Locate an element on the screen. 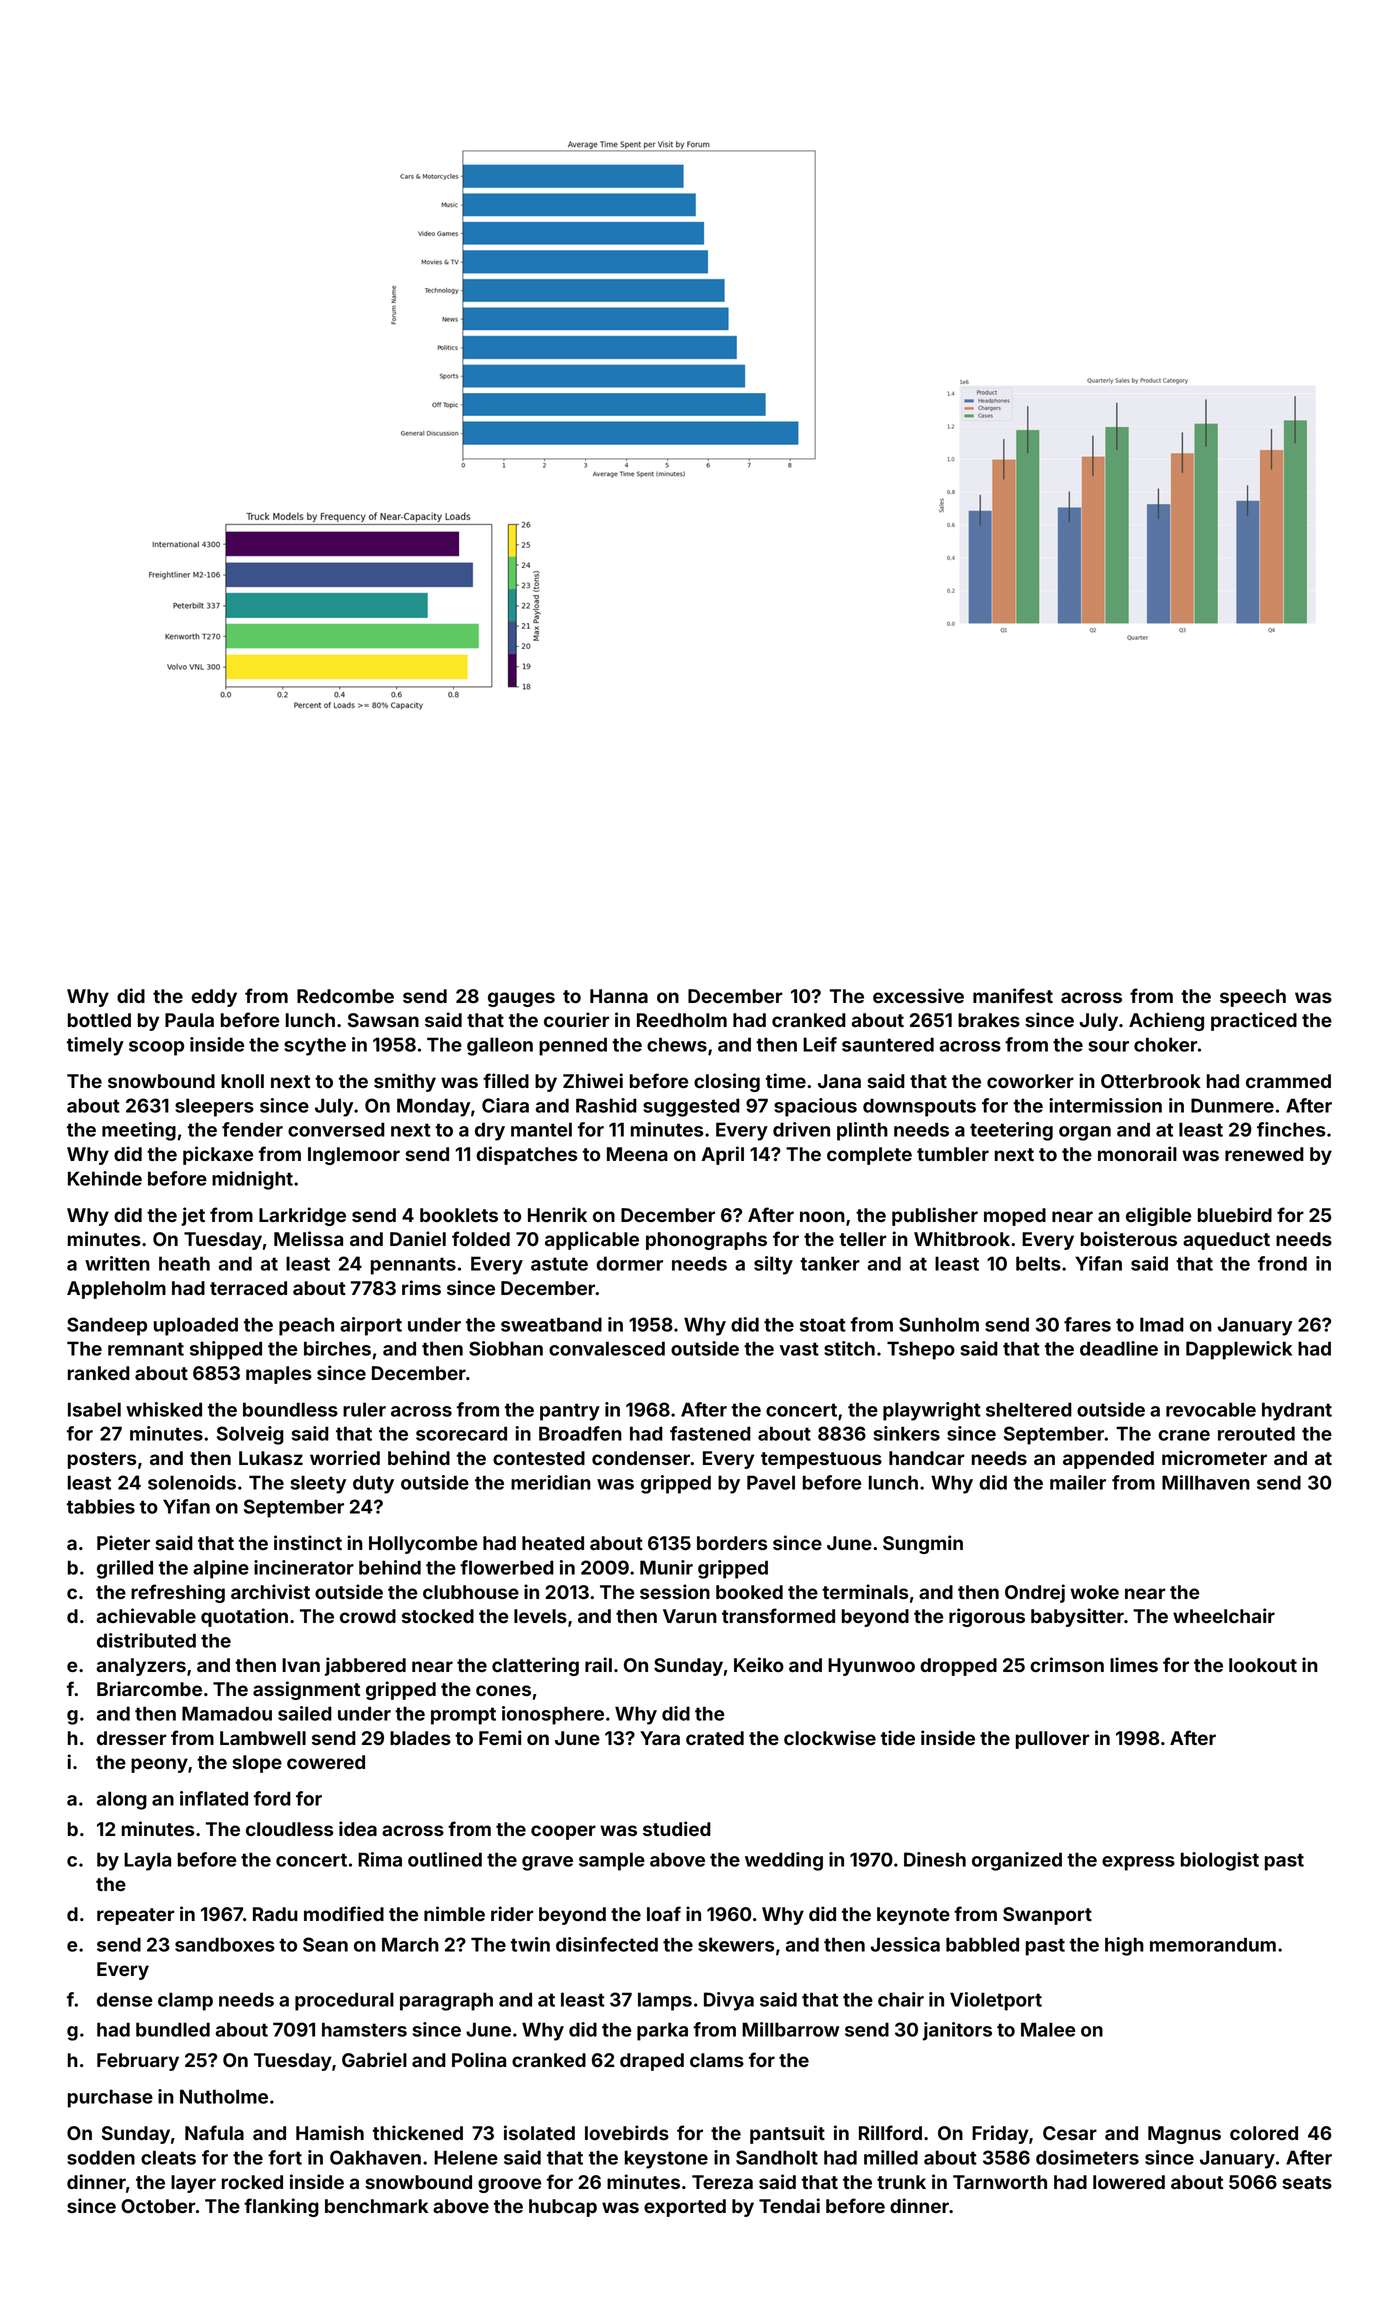  studied is located at coordinates (677, 1828).
